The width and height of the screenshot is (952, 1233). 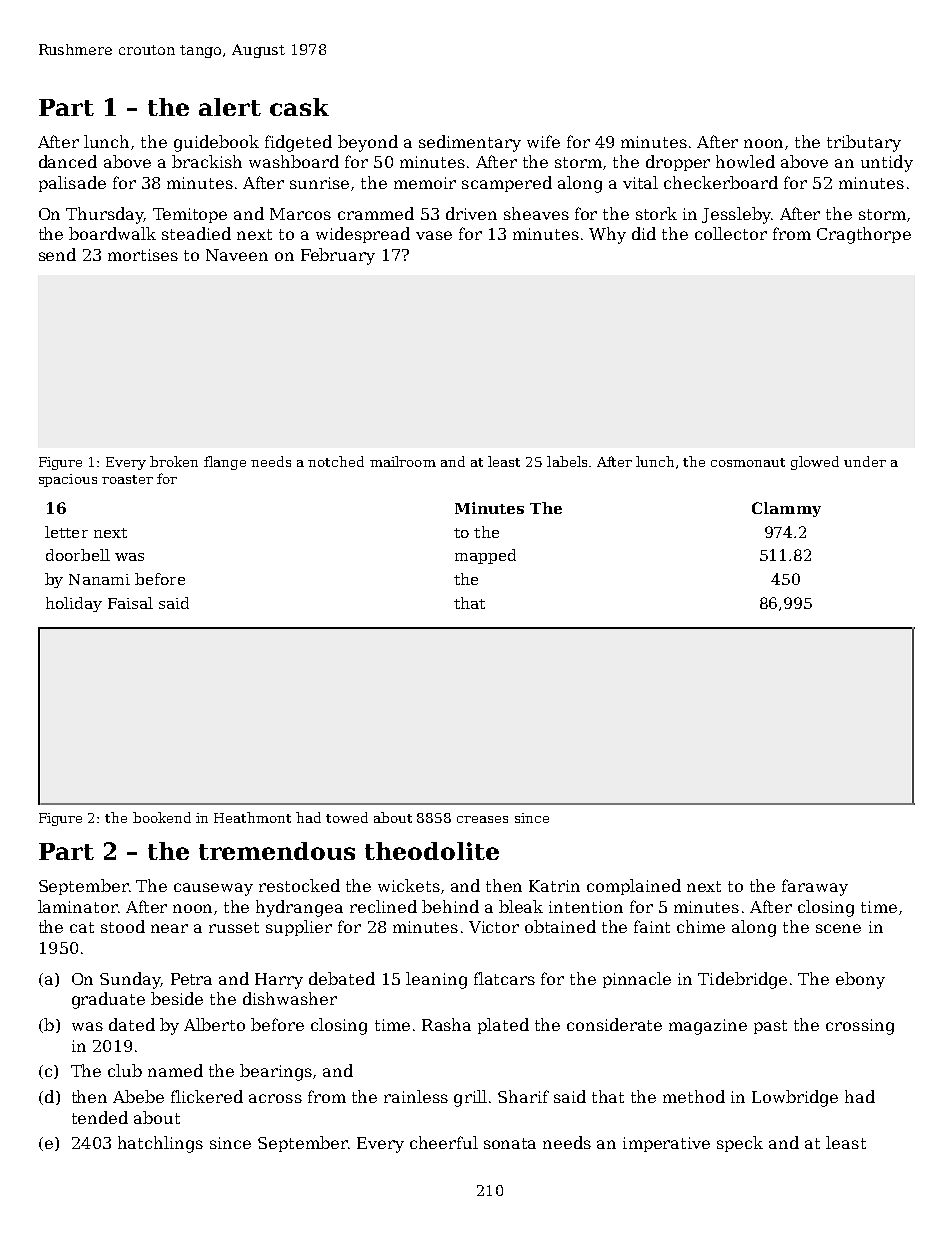 What do you see at coordinates (586, 907) in the screenshot?
I see `intention` at bounding box center [586, 907].
